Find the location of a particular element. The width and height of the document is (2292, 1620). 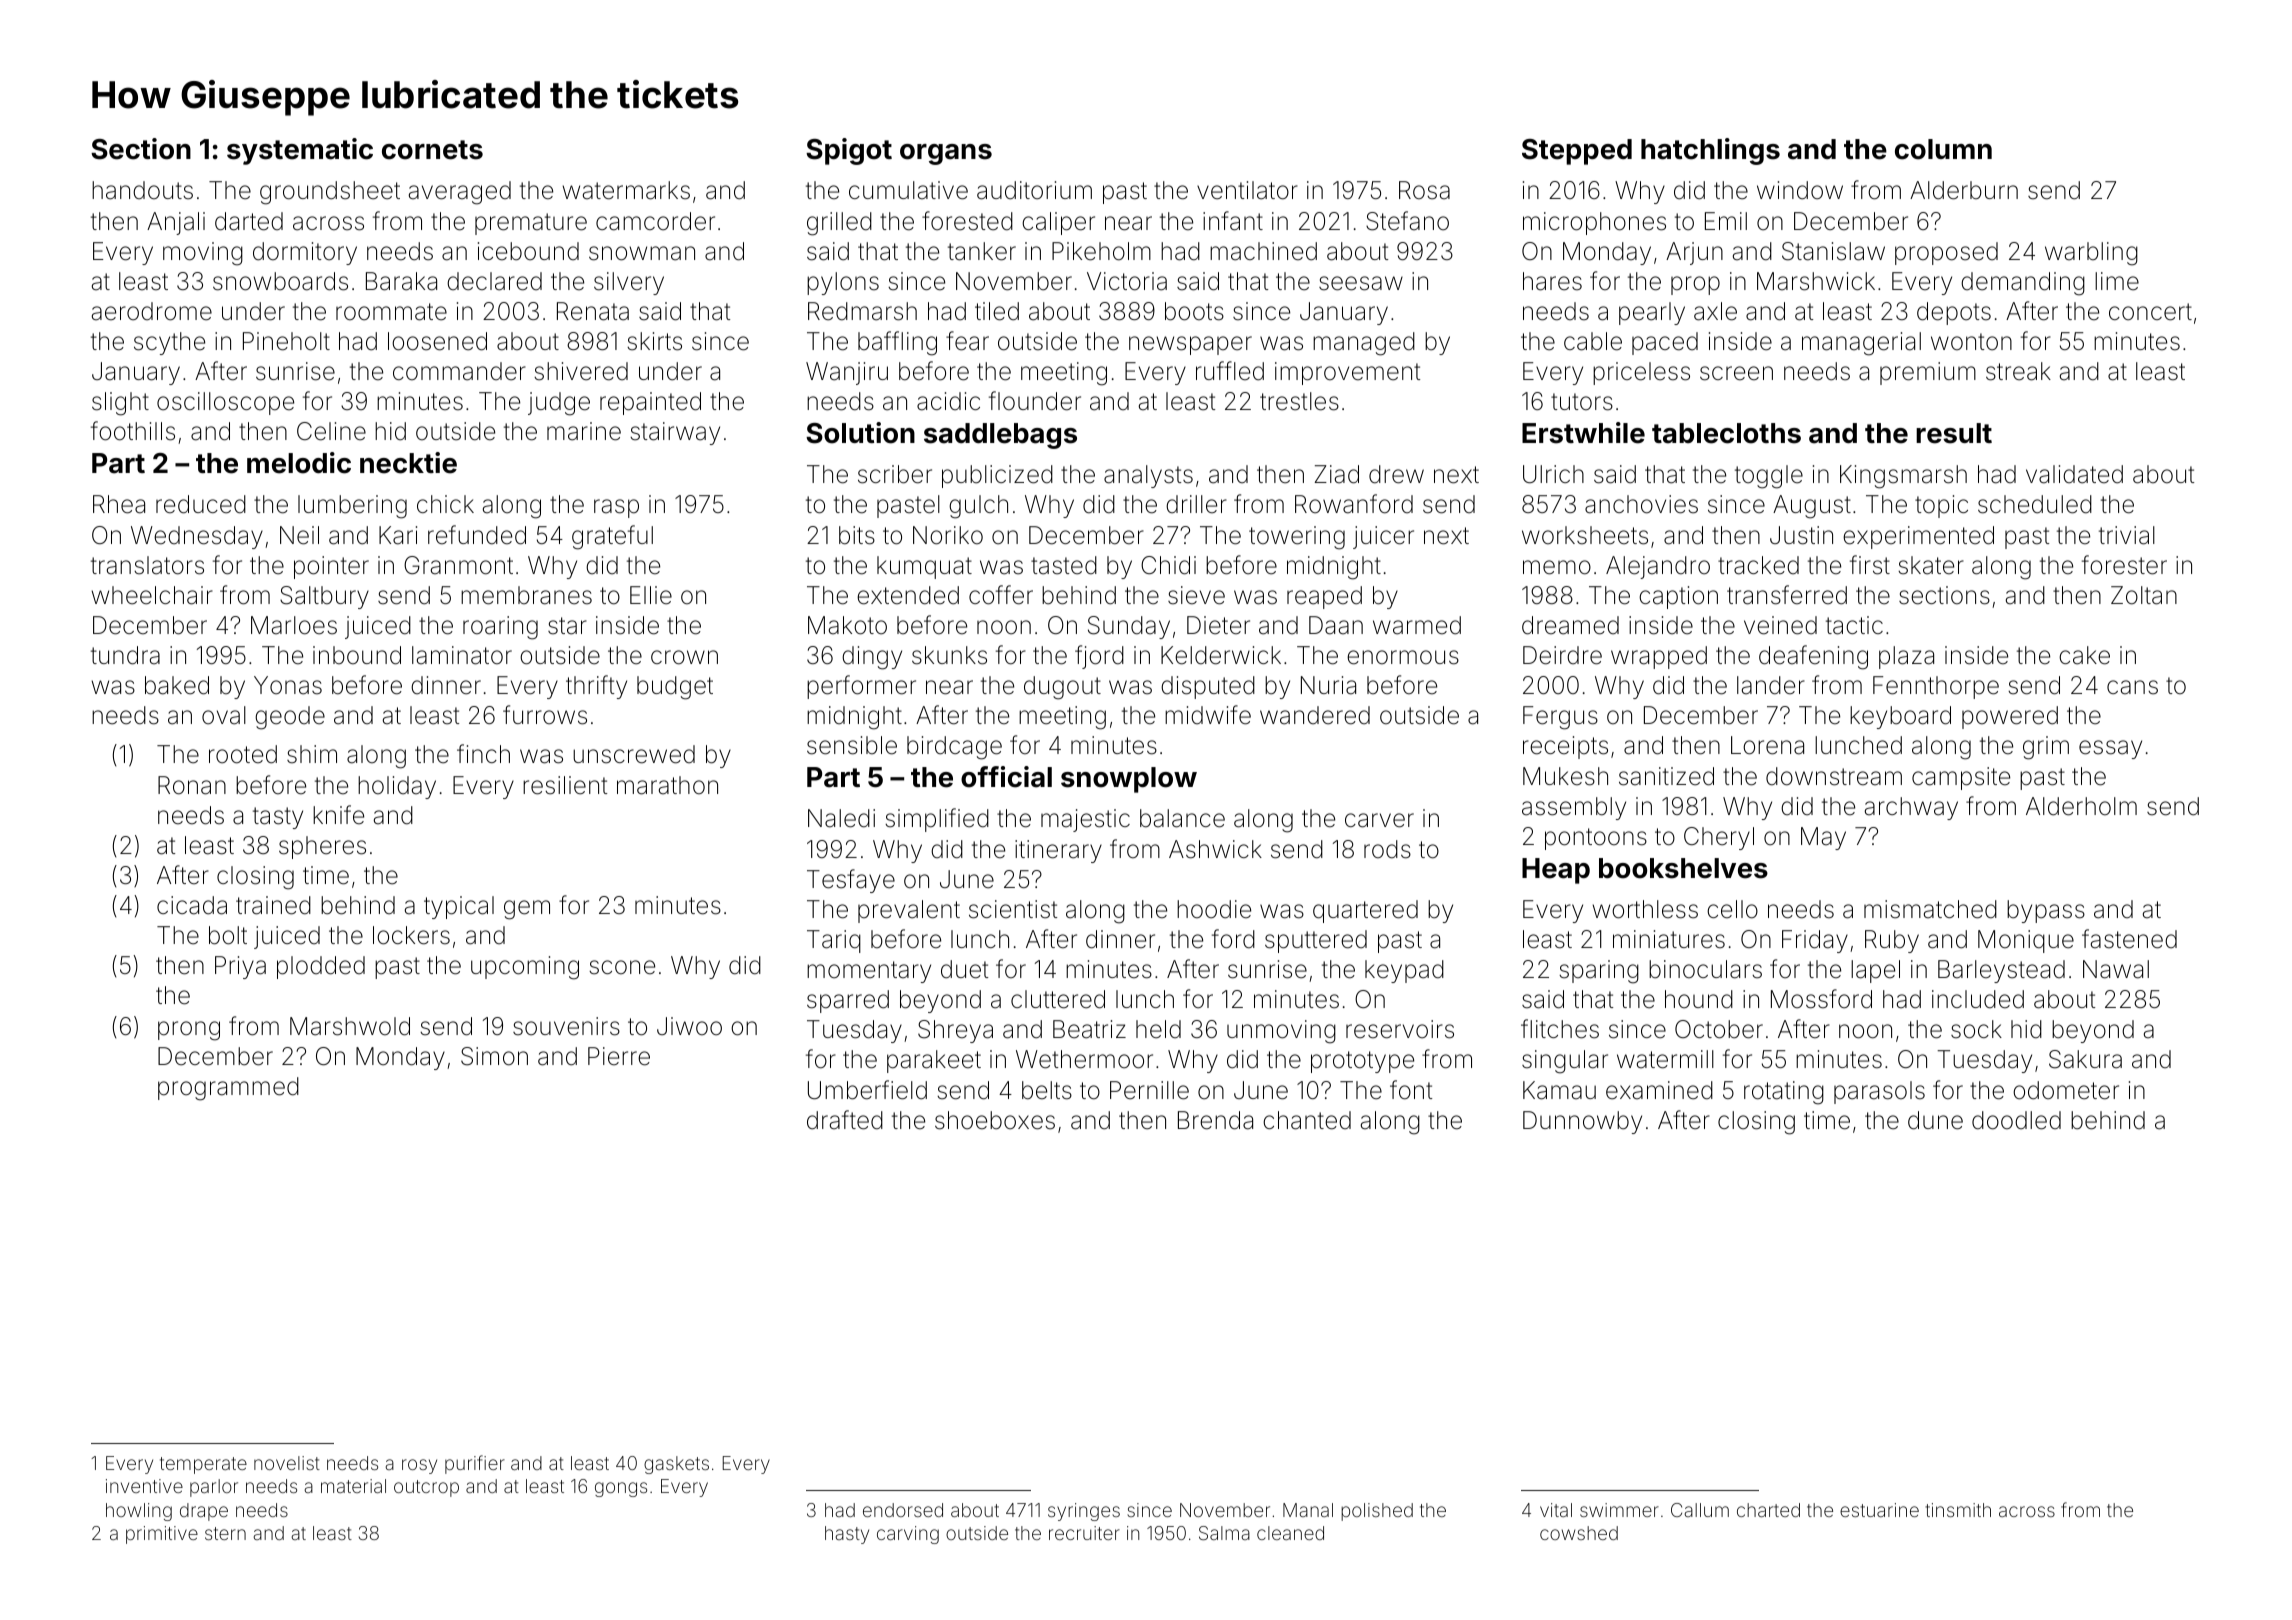

pearly is located at coordinates (1652, 313).
